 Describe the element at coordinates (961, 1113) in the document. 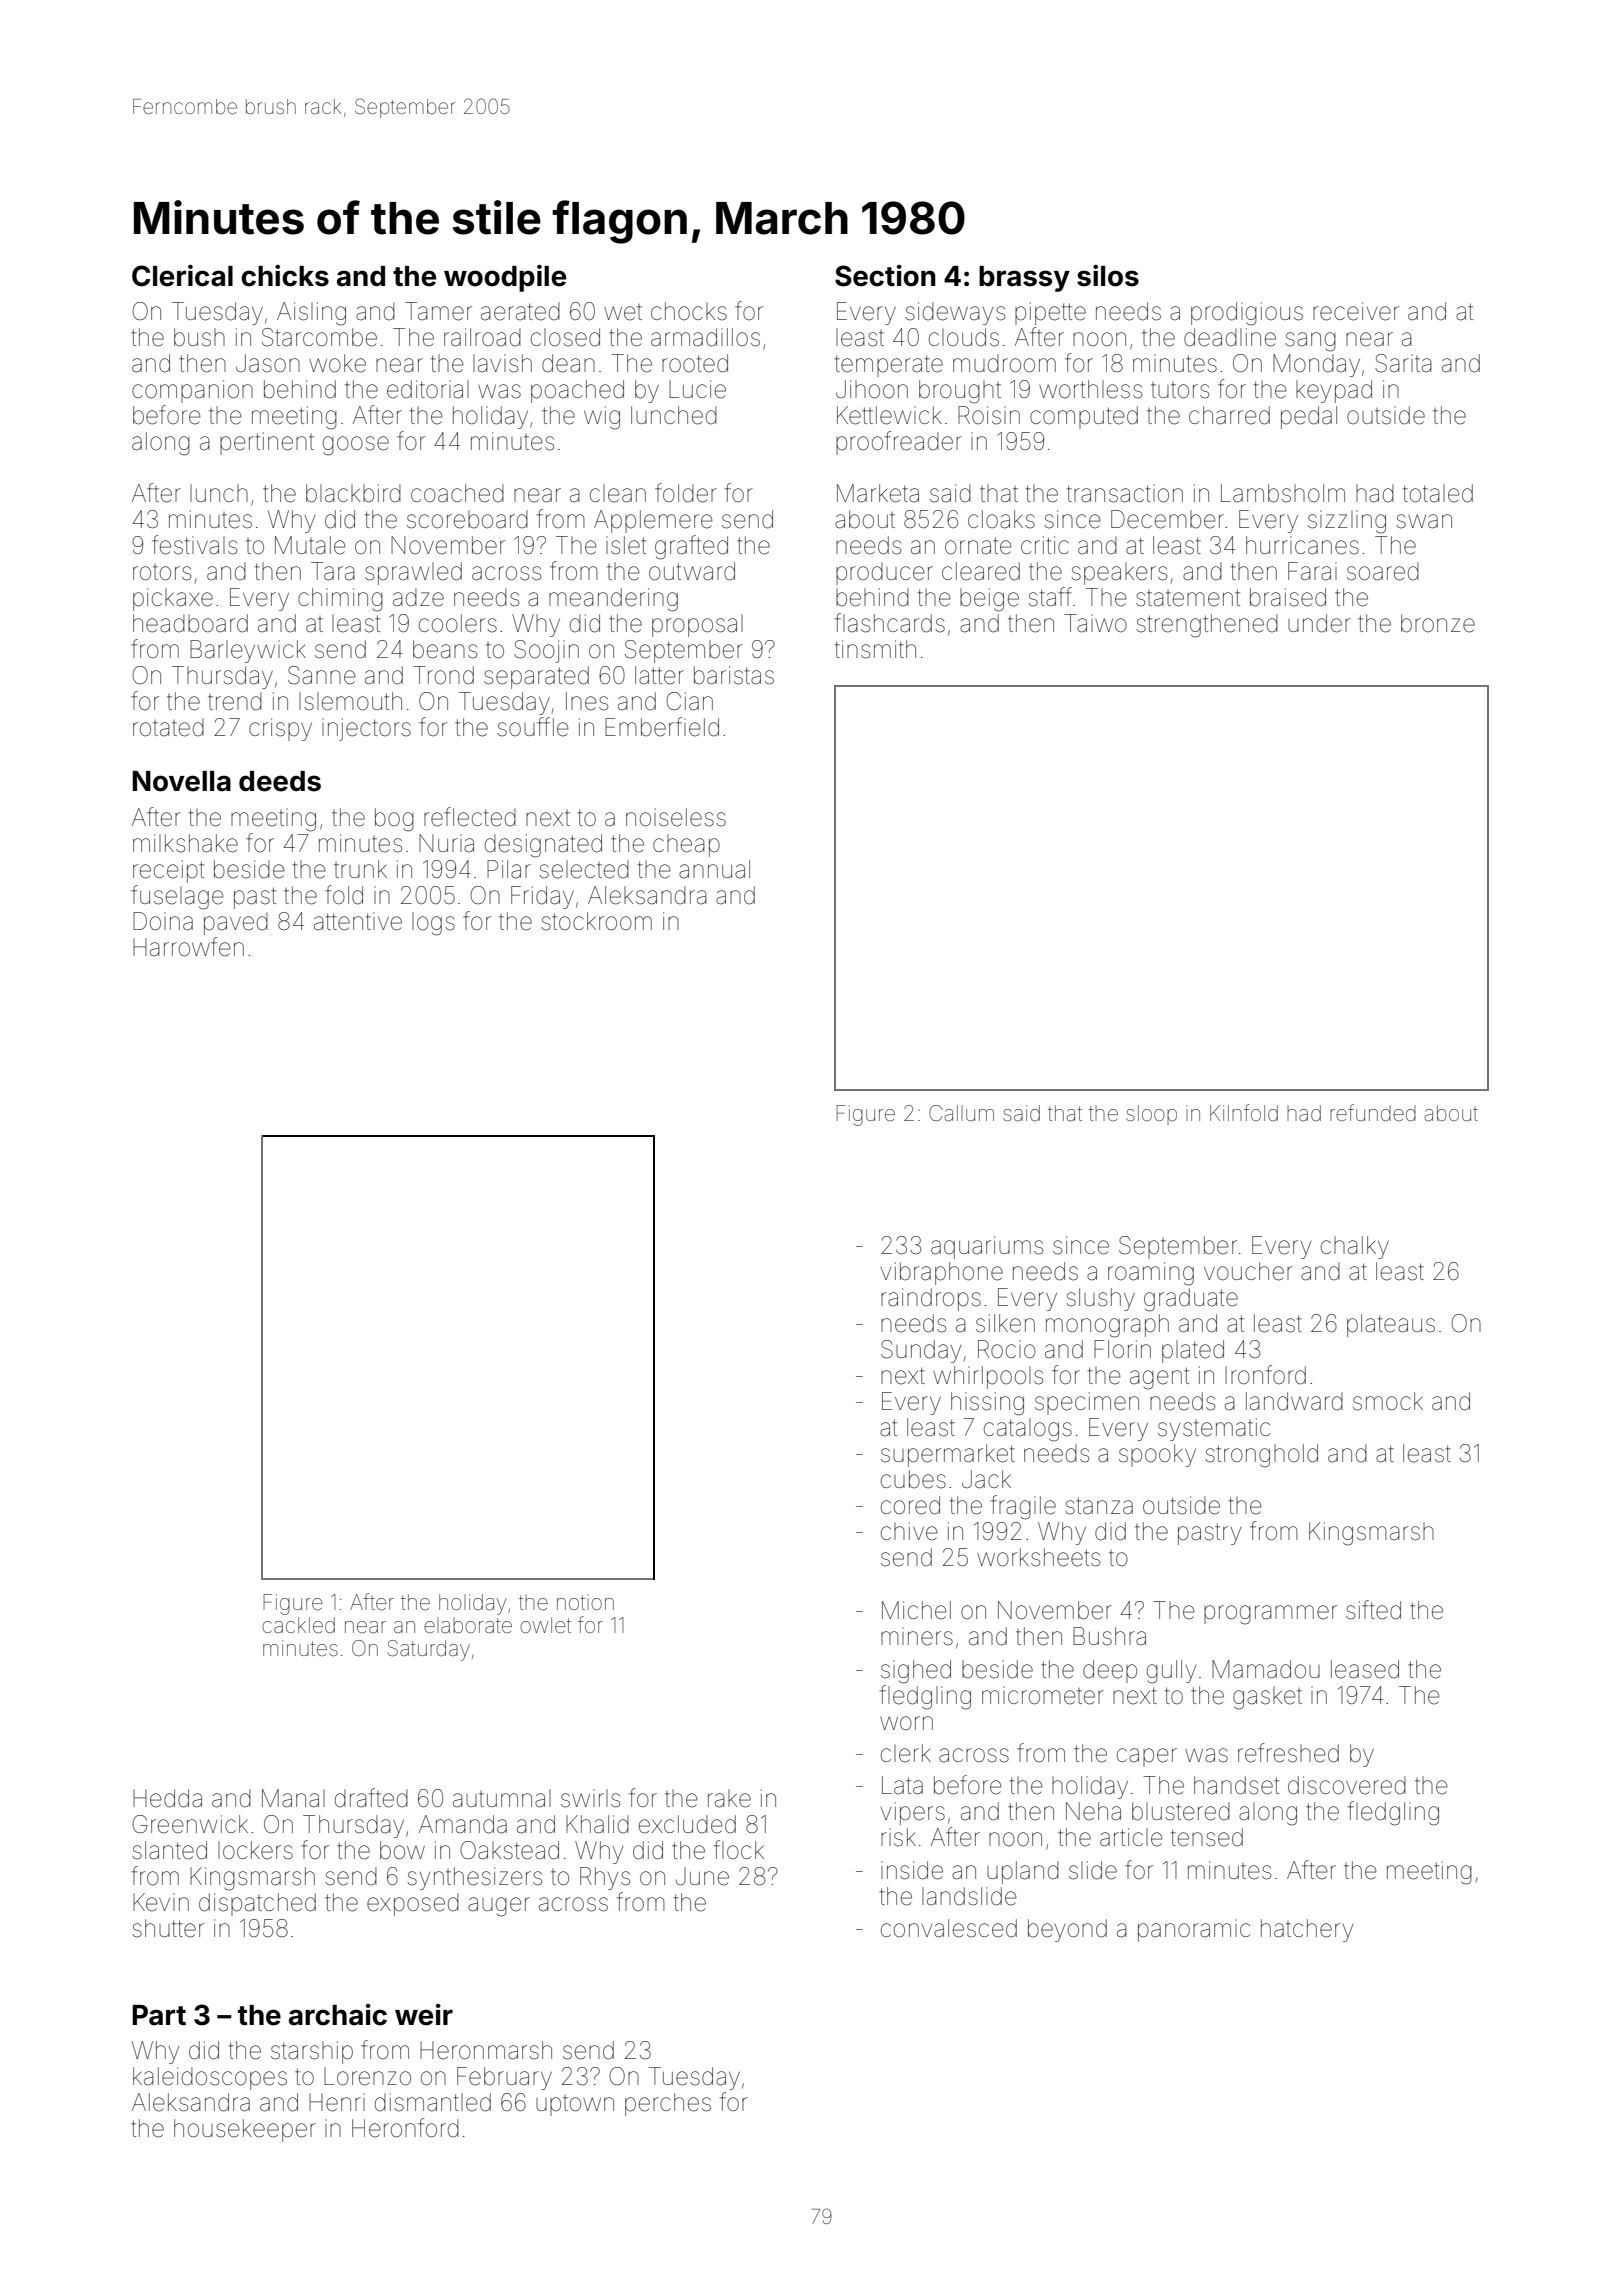

I see `Callum` at that location.
